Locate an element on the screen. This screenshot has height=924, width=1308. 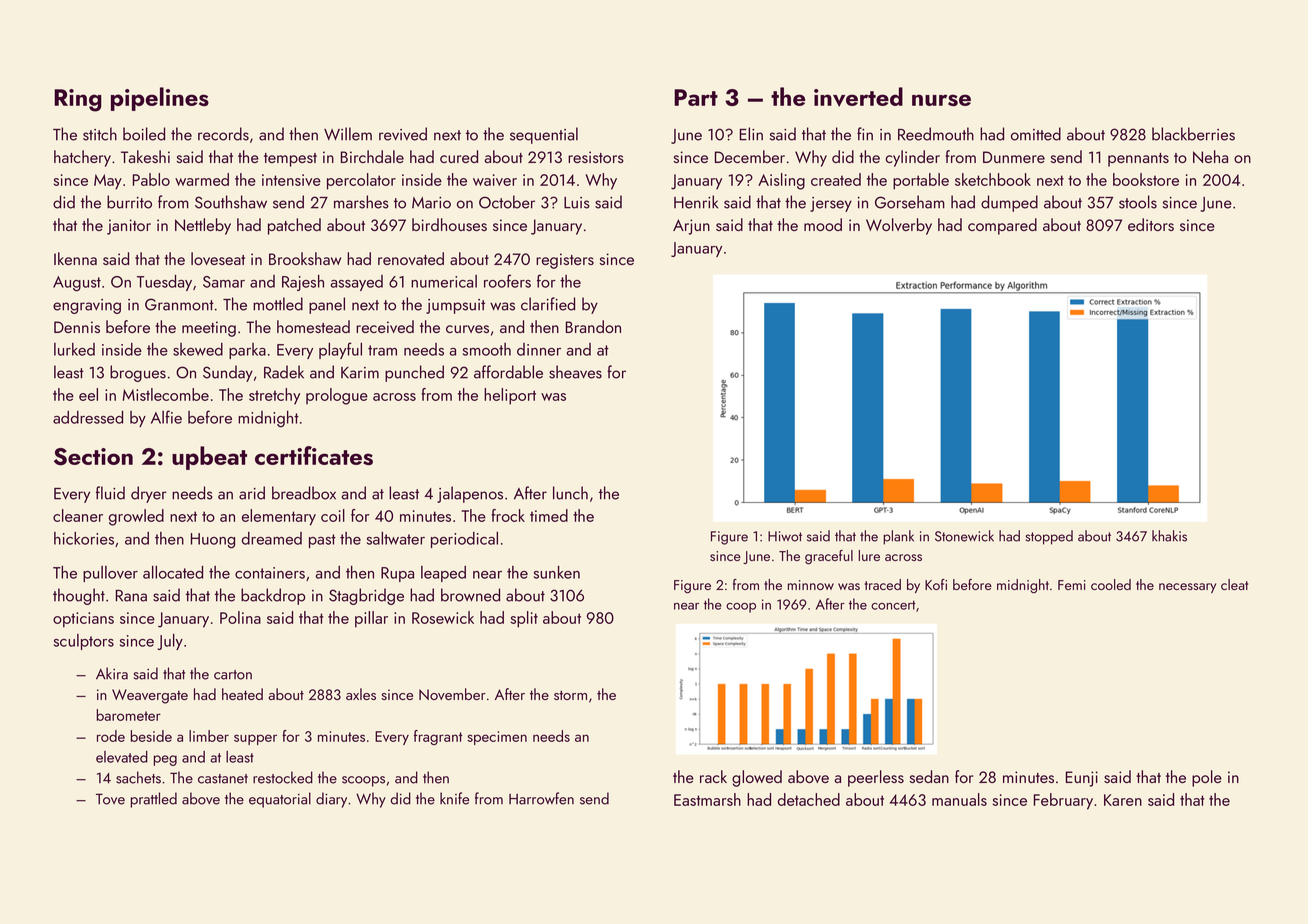
editors is located at coordinates (1151, 224).
